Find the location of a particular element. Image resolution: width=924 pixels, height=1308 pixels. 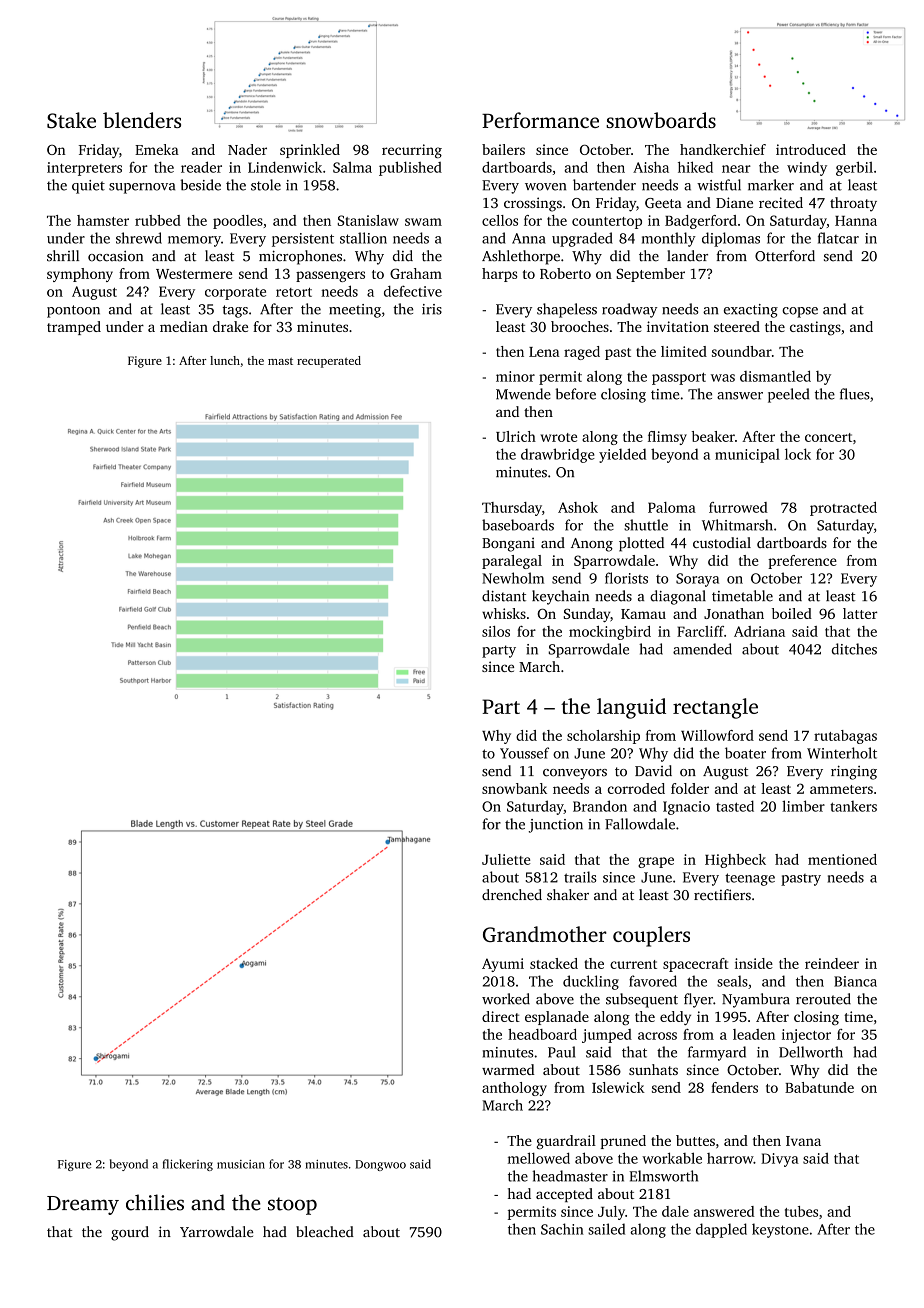

couplers is located at coordinates (651, 936).
